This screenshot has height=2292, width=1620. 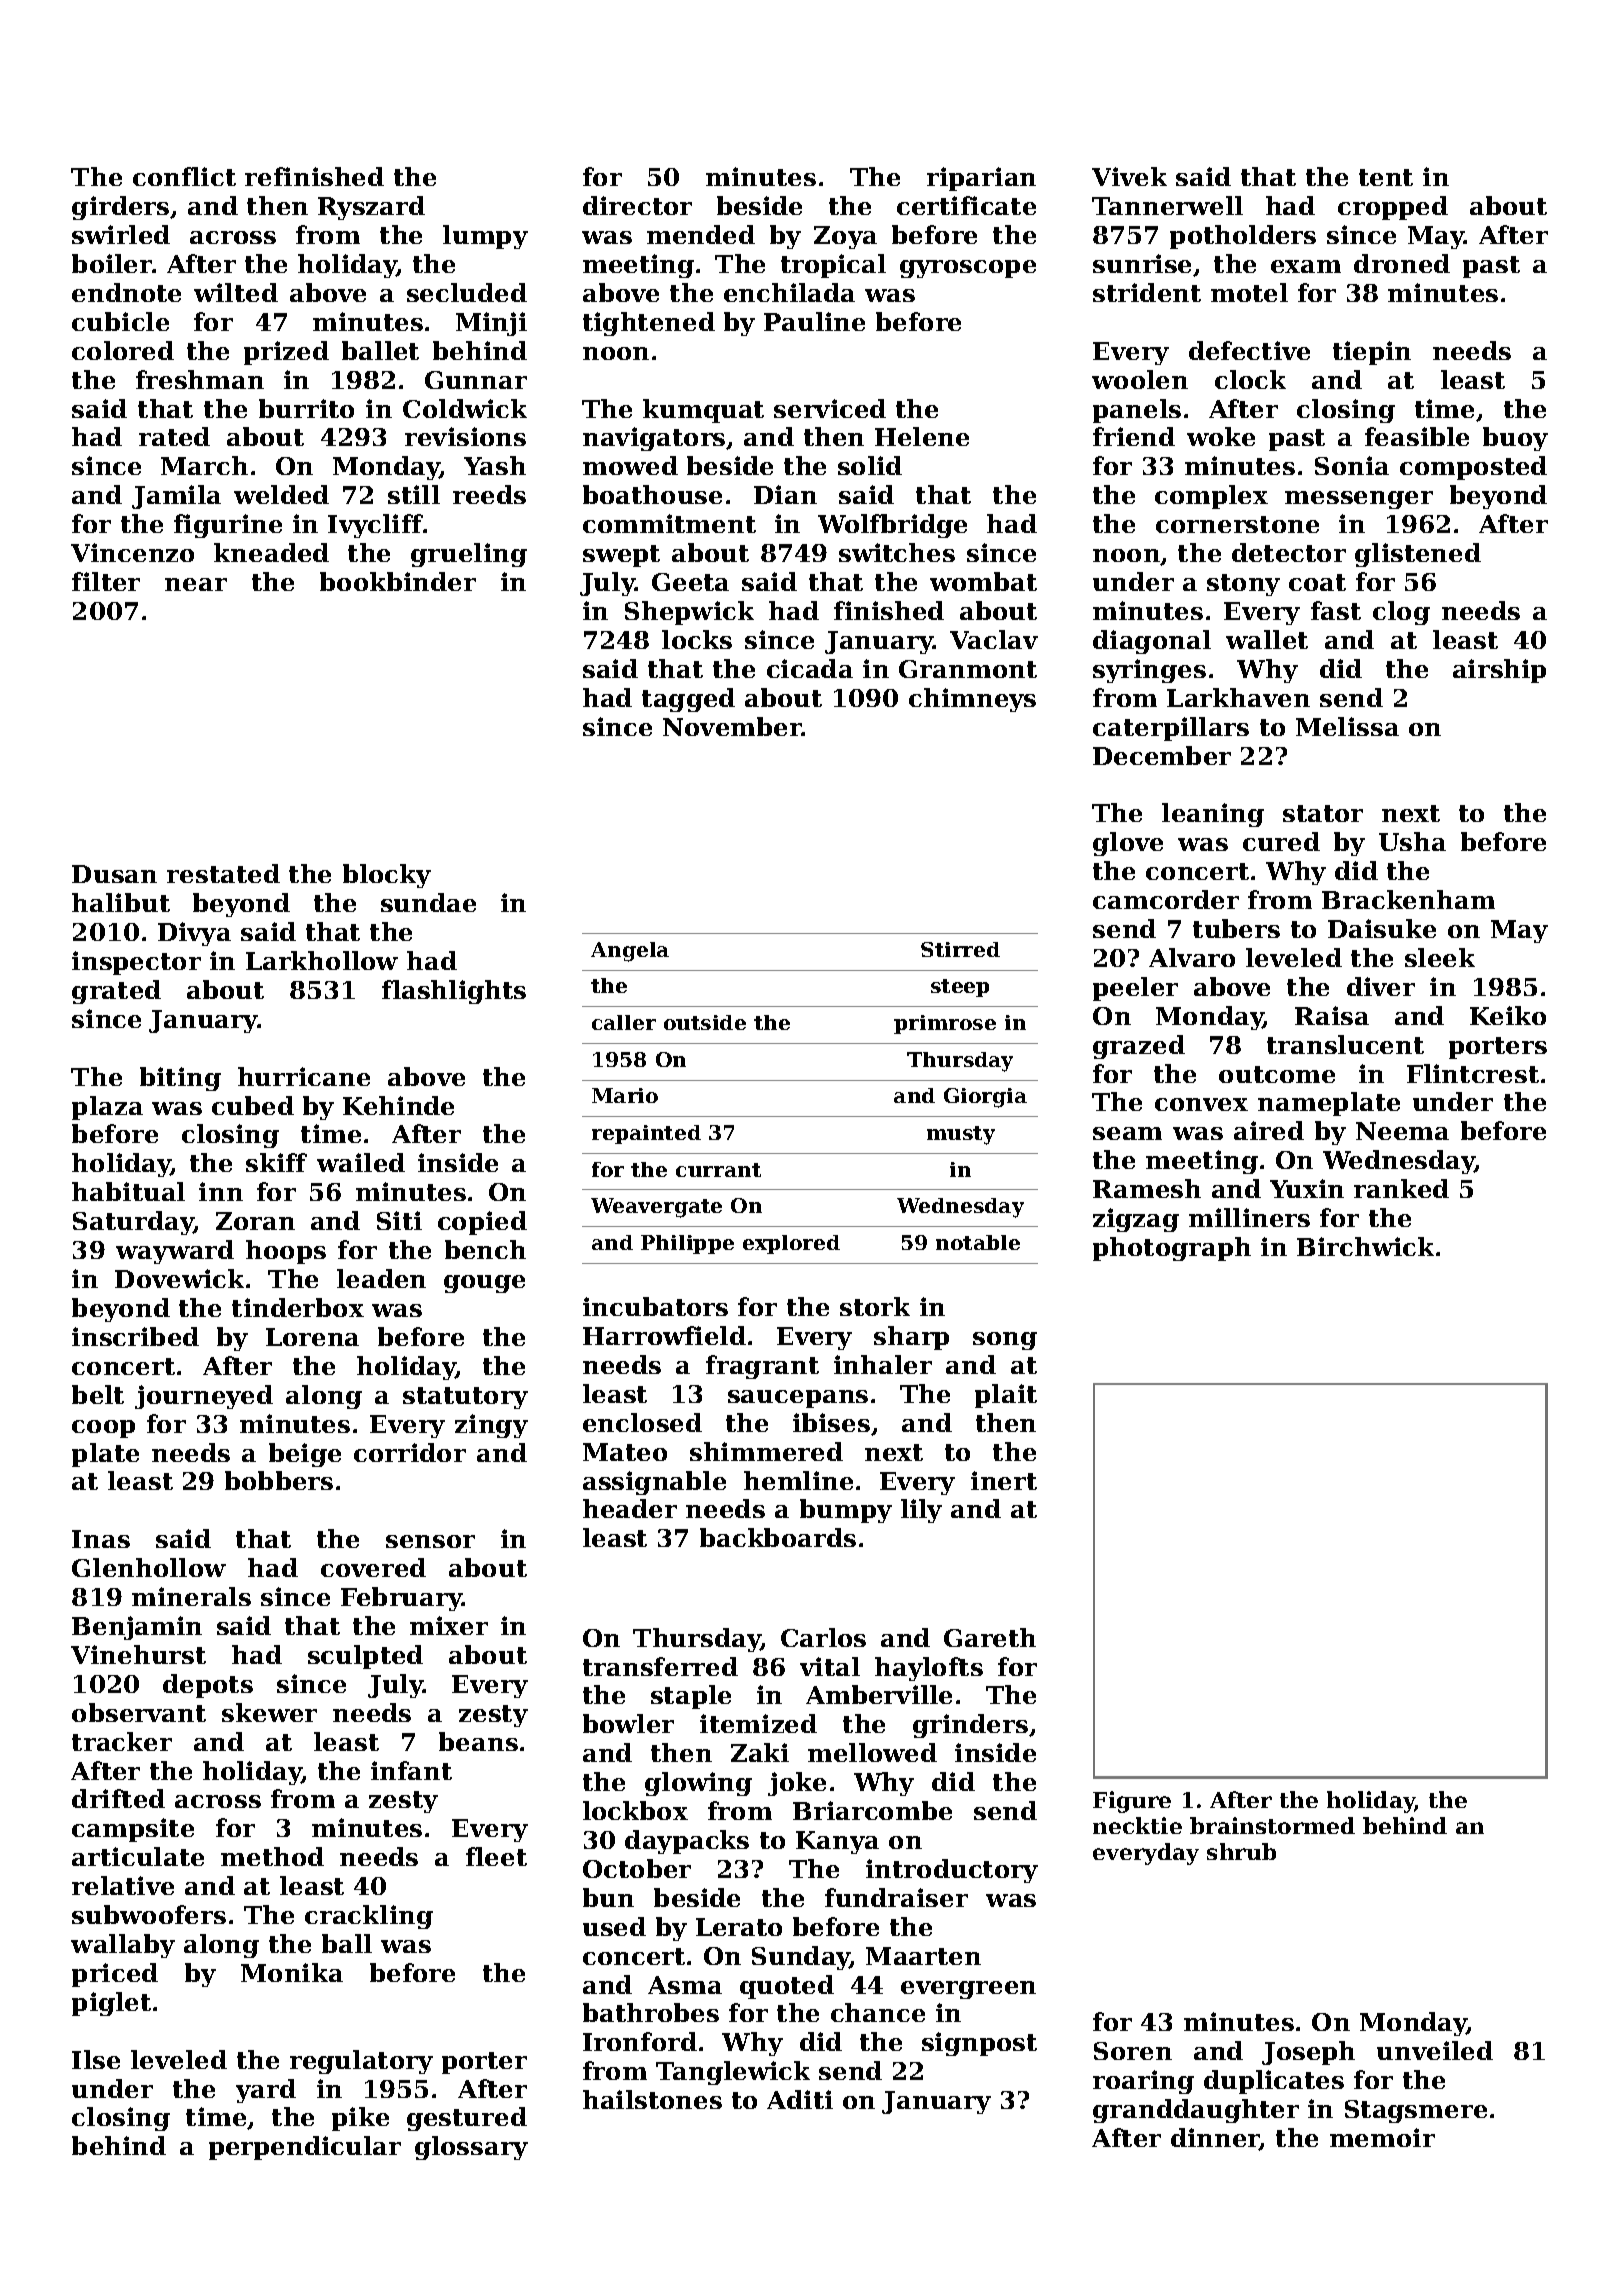 I want to click on Figure, so click(x=1132, y=1802).
